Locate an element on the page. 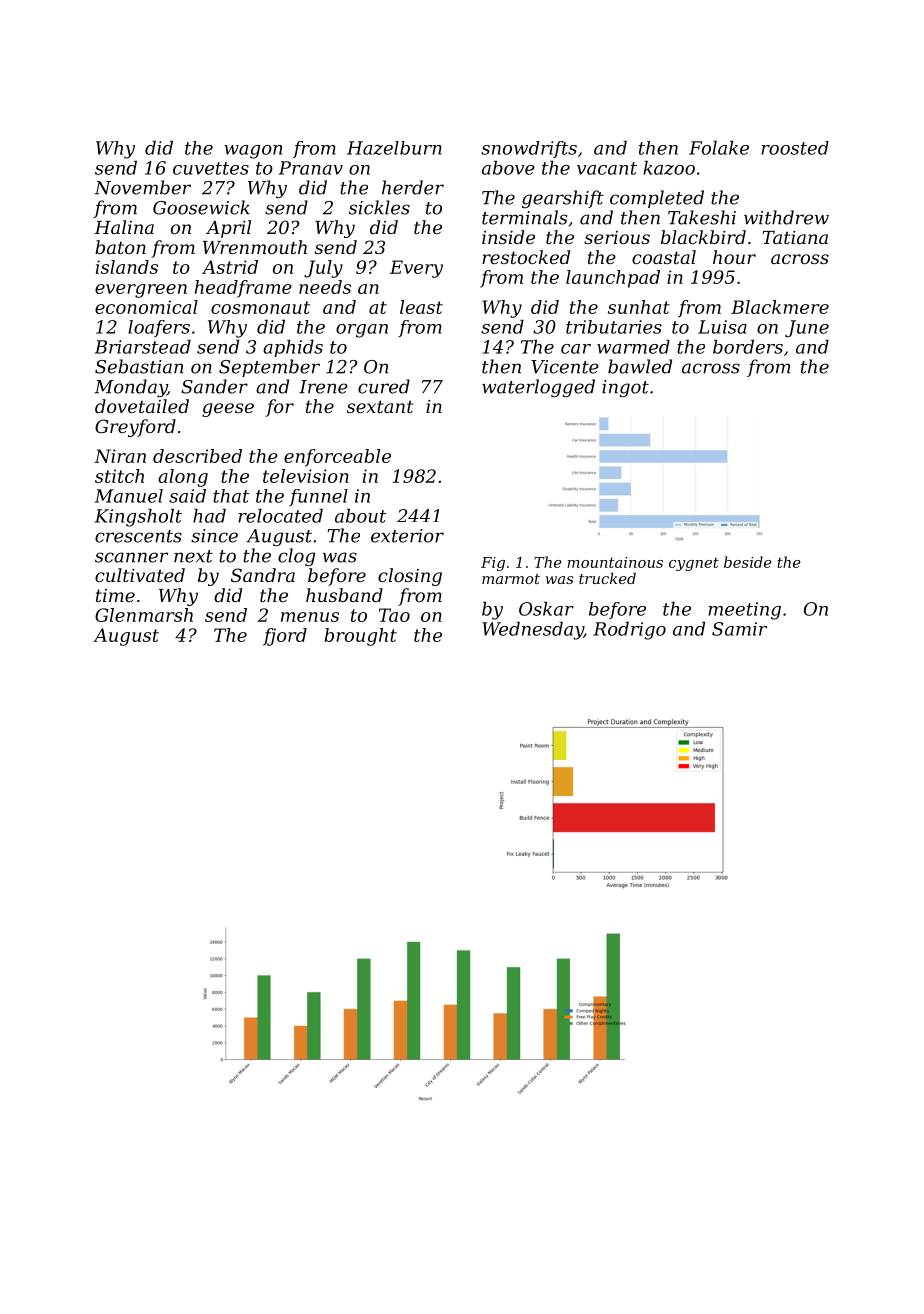  ingot is located at coordinates (625, 388).
